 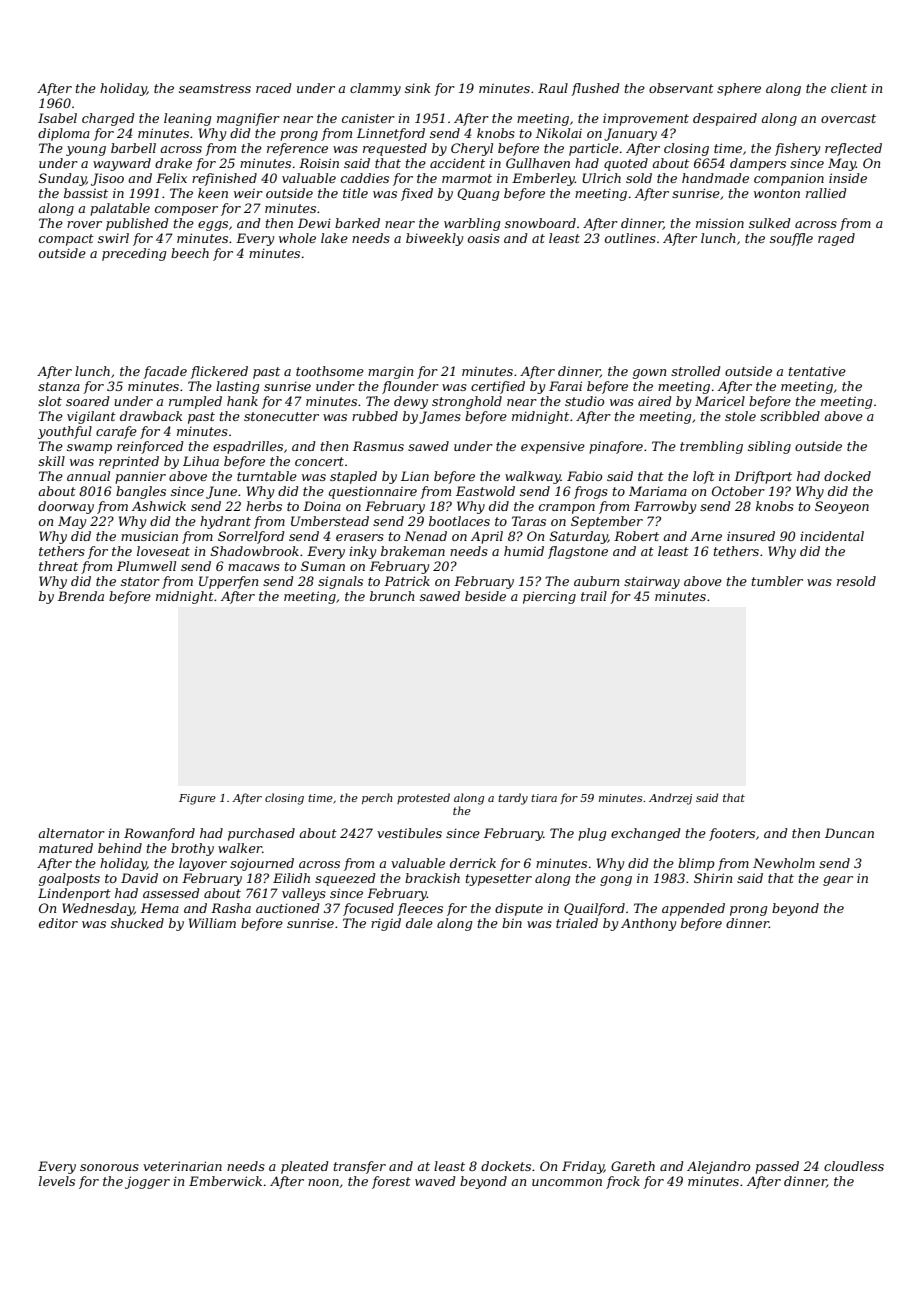 I want to click on docked, so click(x=847, y=476).
